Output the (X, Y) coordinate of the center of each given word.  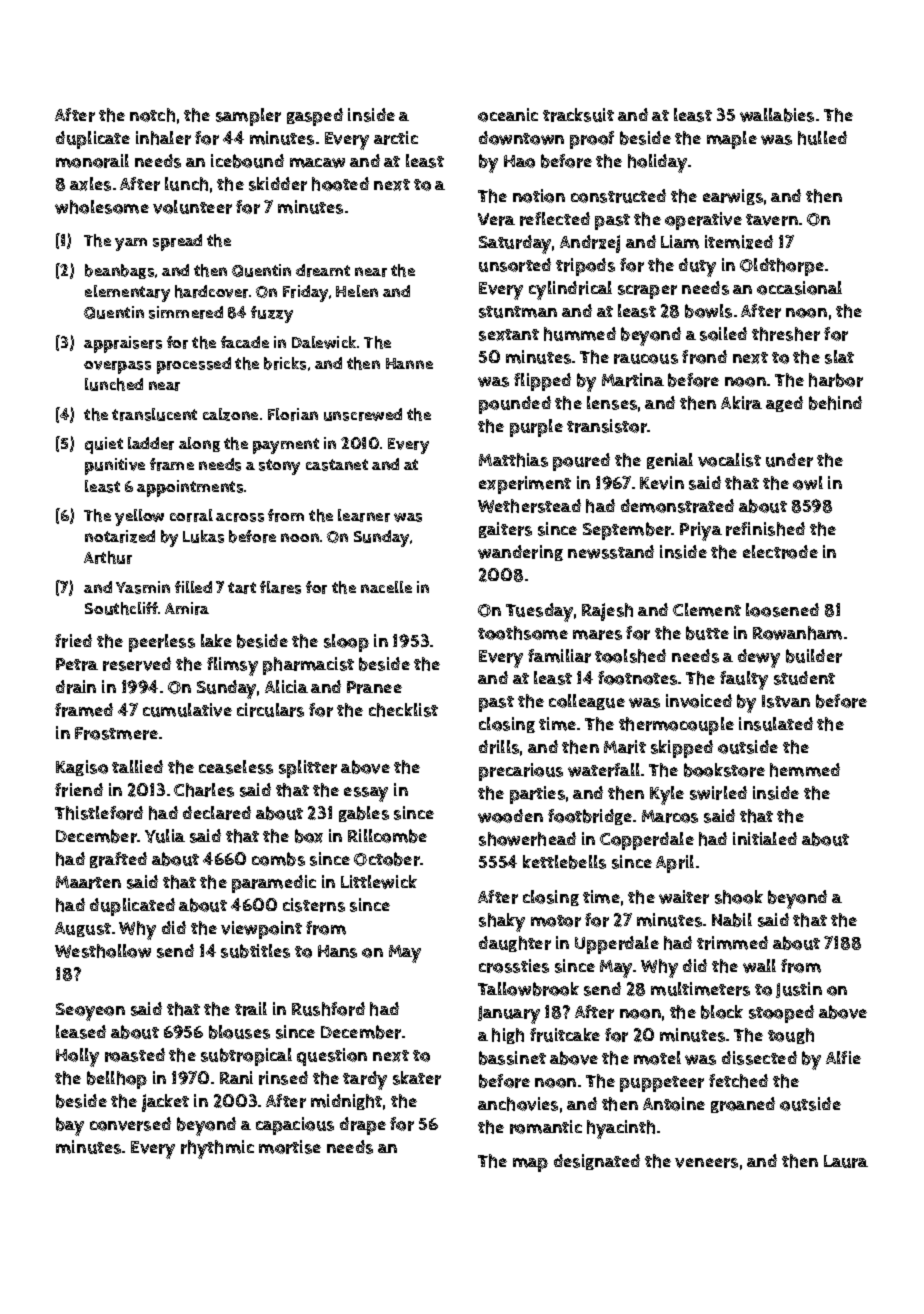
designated (597, 1162)
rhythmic (217, 1149)
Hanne (409, 363)
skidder (278, 184)
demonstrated (677, 506)
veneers (706, 1163)
